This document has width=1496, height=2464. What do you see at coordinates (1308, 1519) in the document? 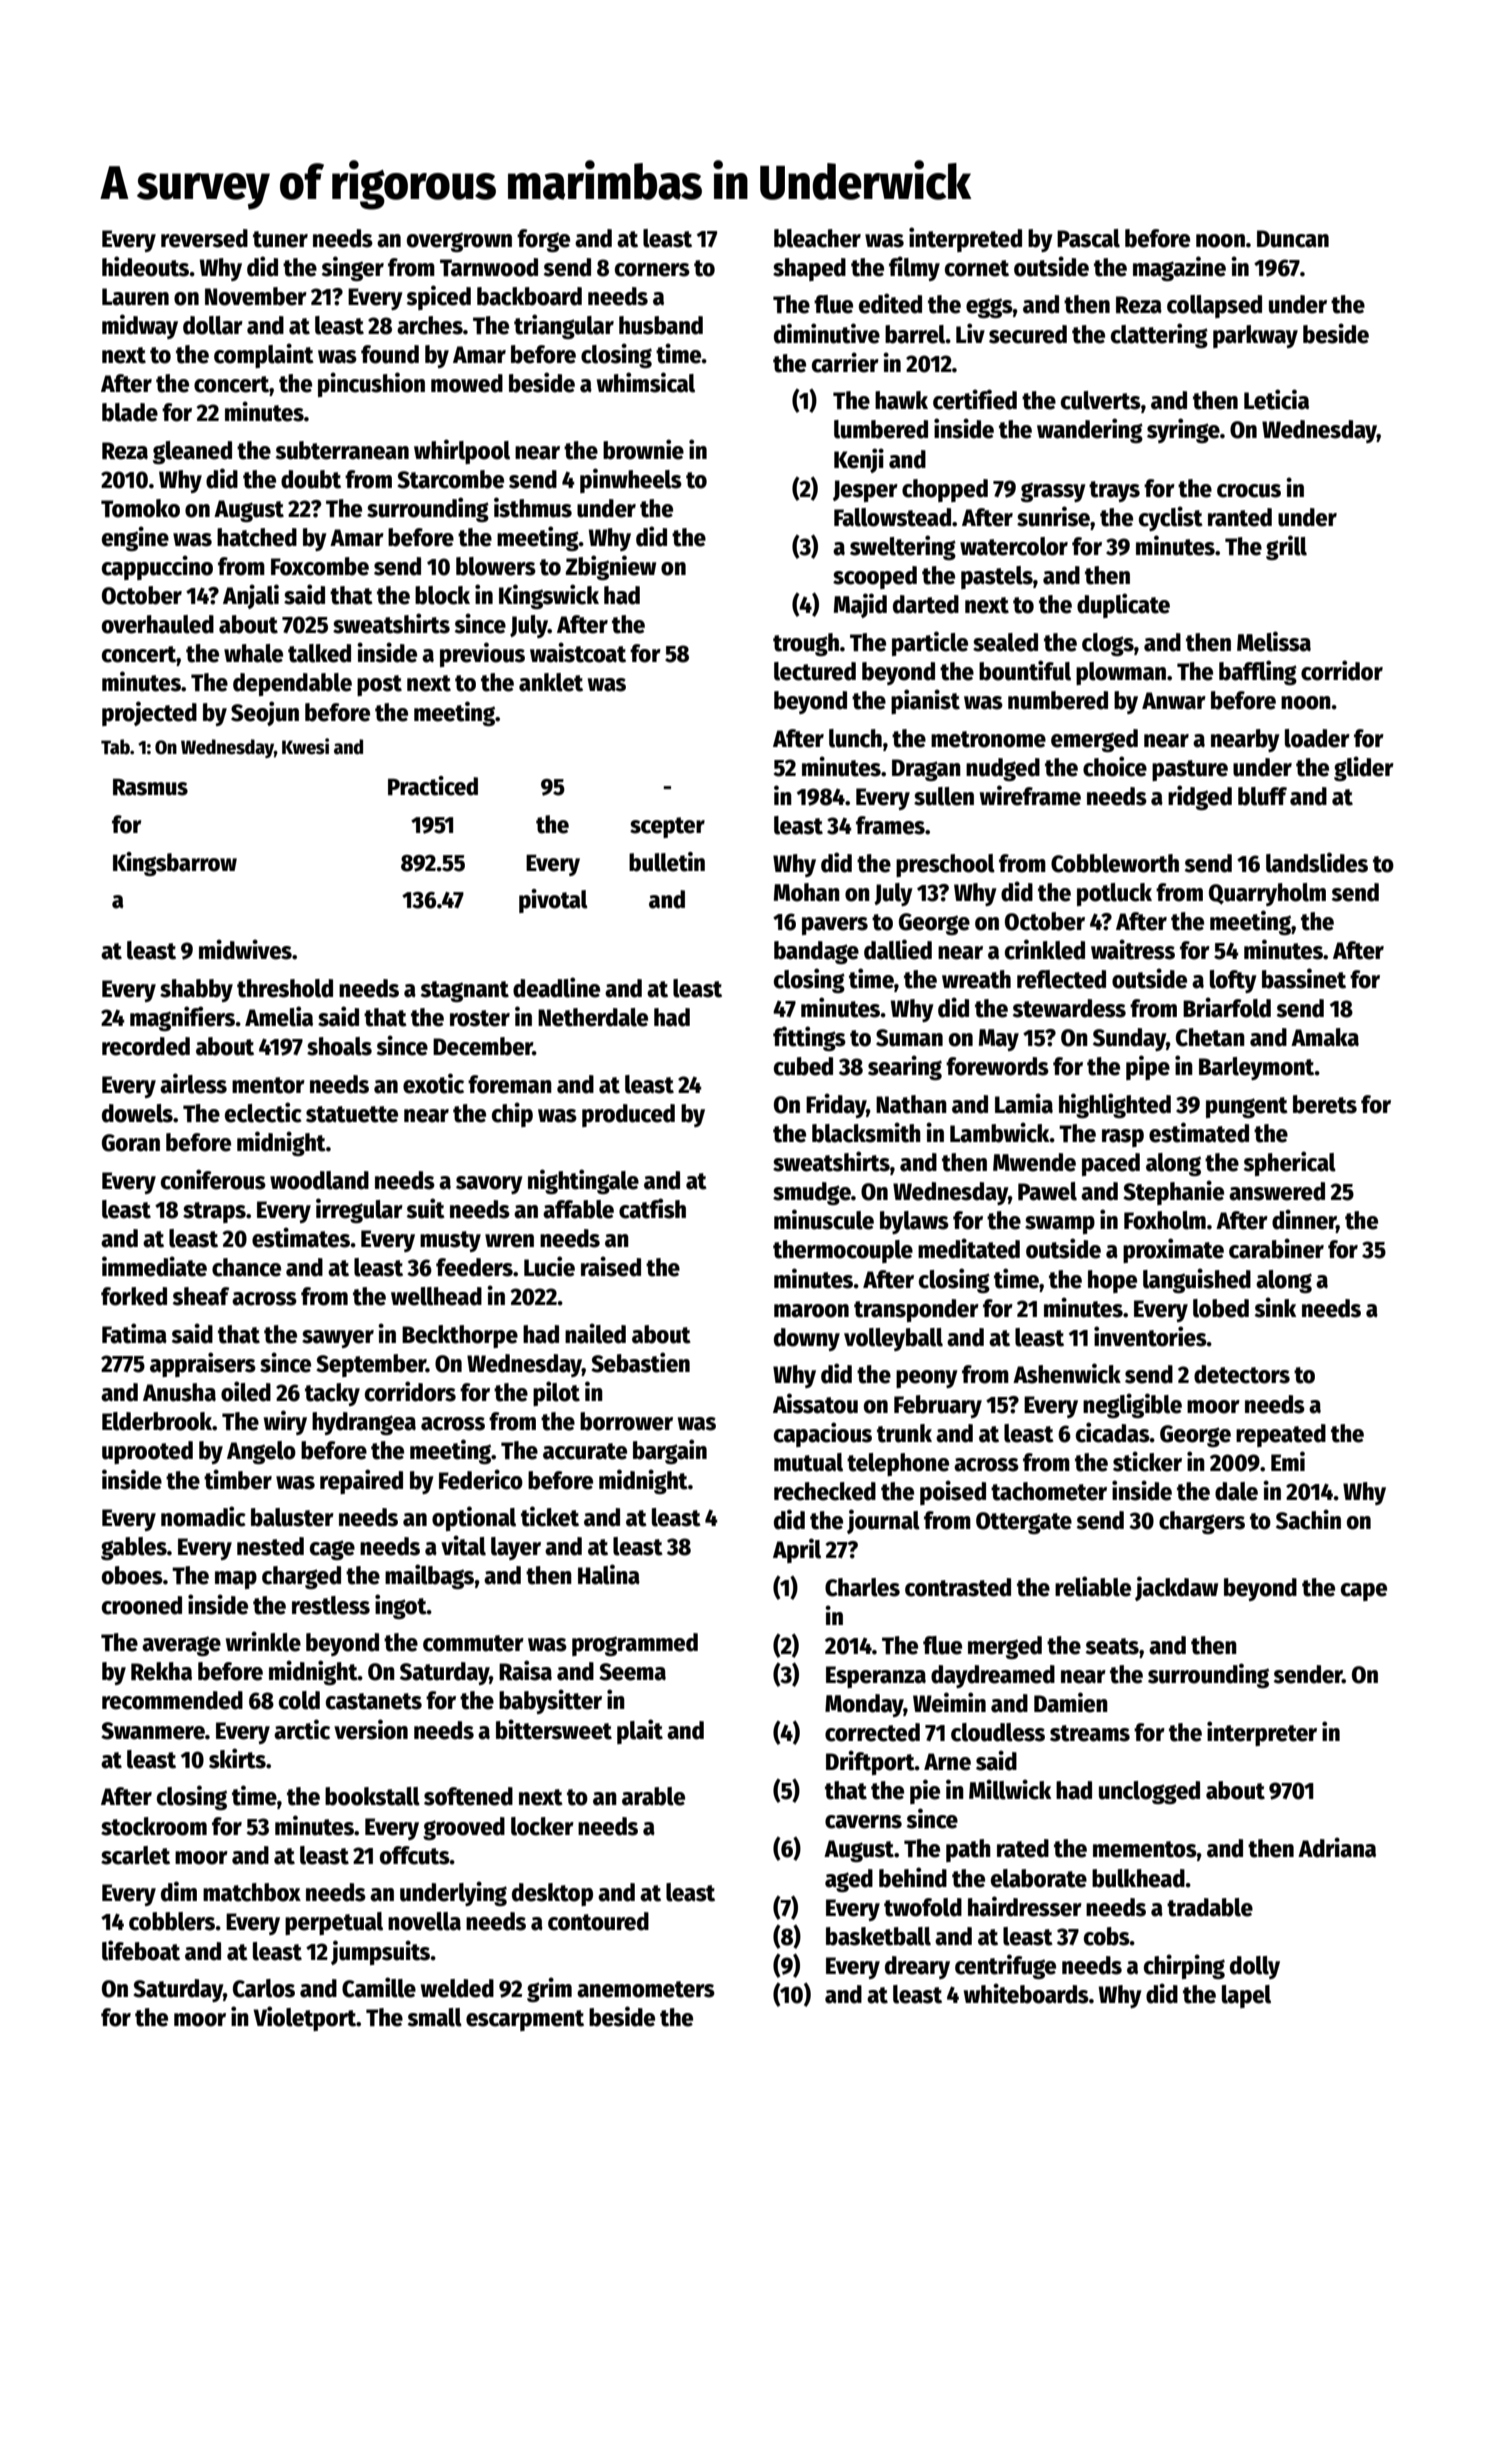
I see `Sachin` at bounding box center [1308, 1519].
